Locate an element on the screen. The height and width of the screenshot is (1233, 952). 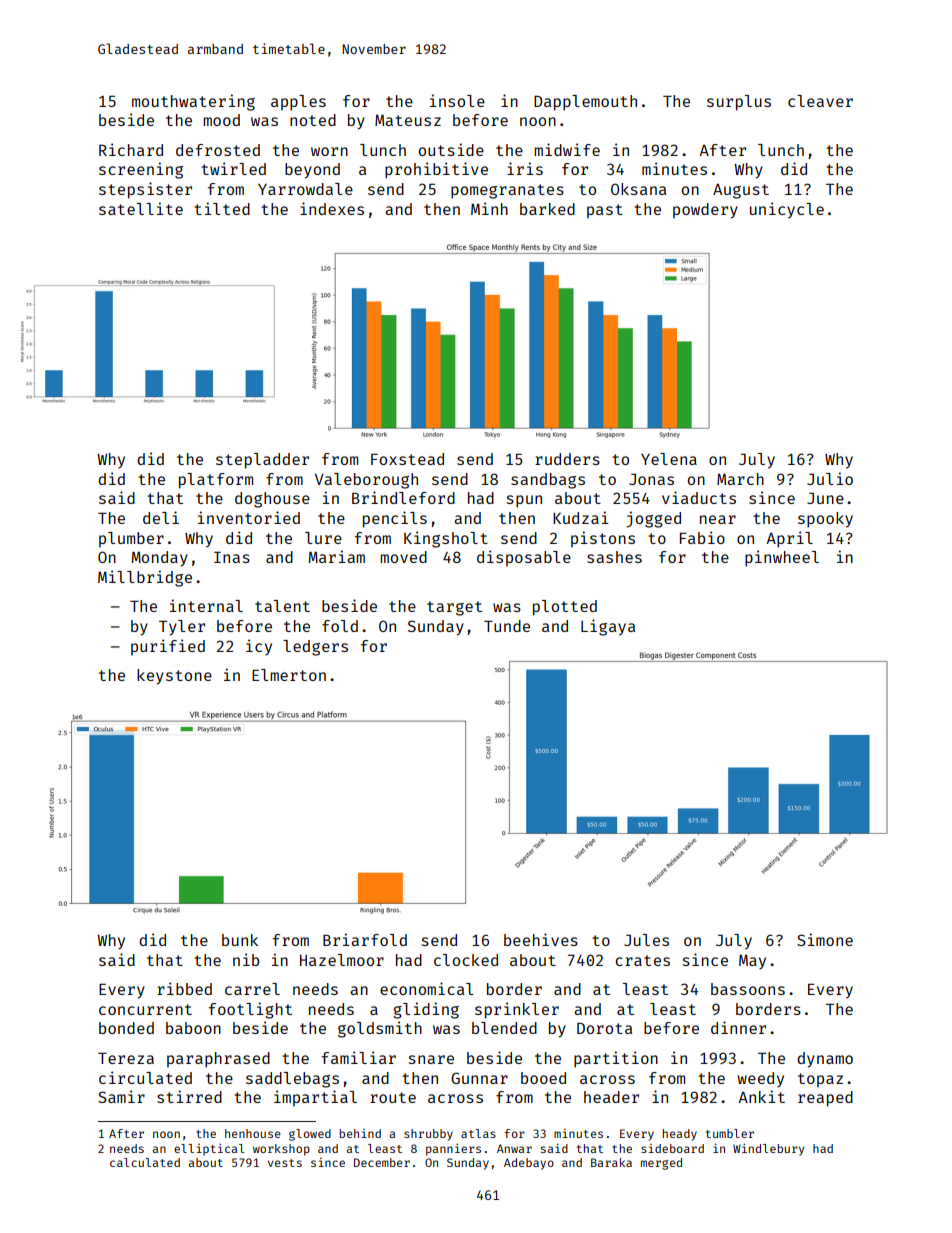
surplus is located at coordinates (739, 103).
